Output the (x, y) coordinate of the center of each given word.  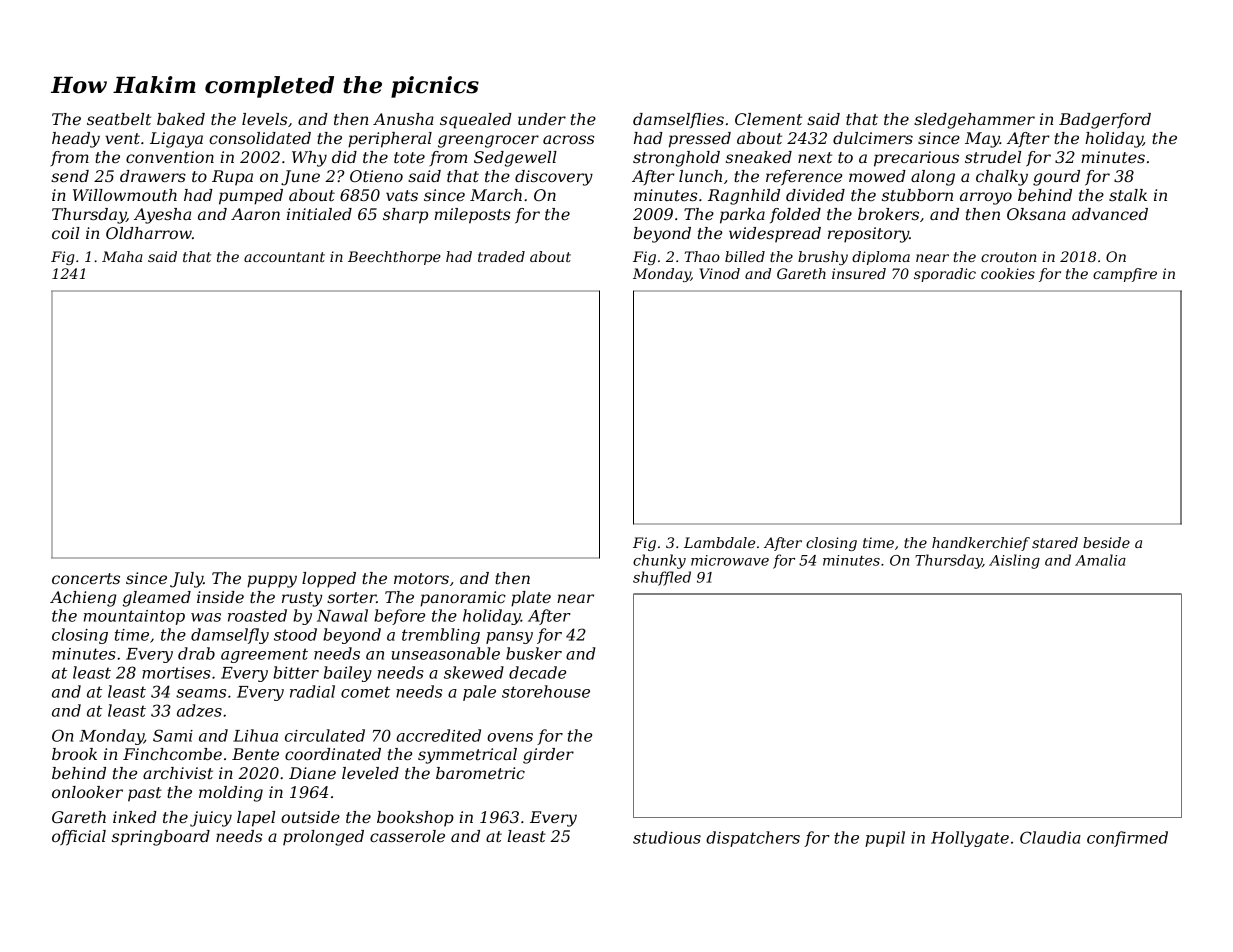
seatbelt (119, 119)
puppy (272, 581)
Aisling (1014, 561)
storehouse (546, 691)
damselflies (678, 120)
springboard (161, 838)
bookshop (415, 819)
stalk (1128, 195)
